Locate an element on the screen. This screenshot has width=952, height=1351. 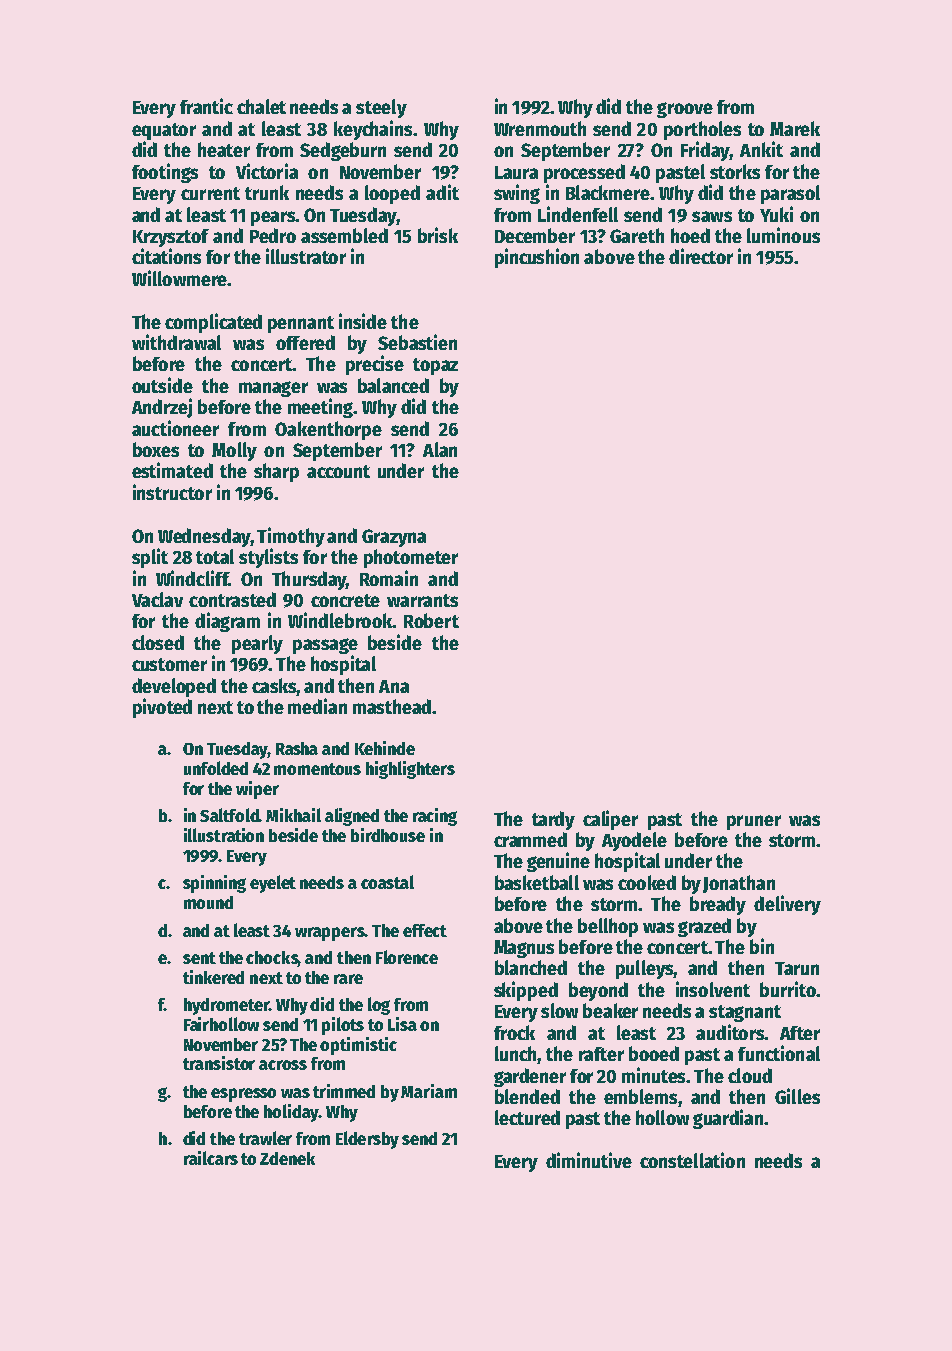
pruner is located at coordinates (754, 822).
